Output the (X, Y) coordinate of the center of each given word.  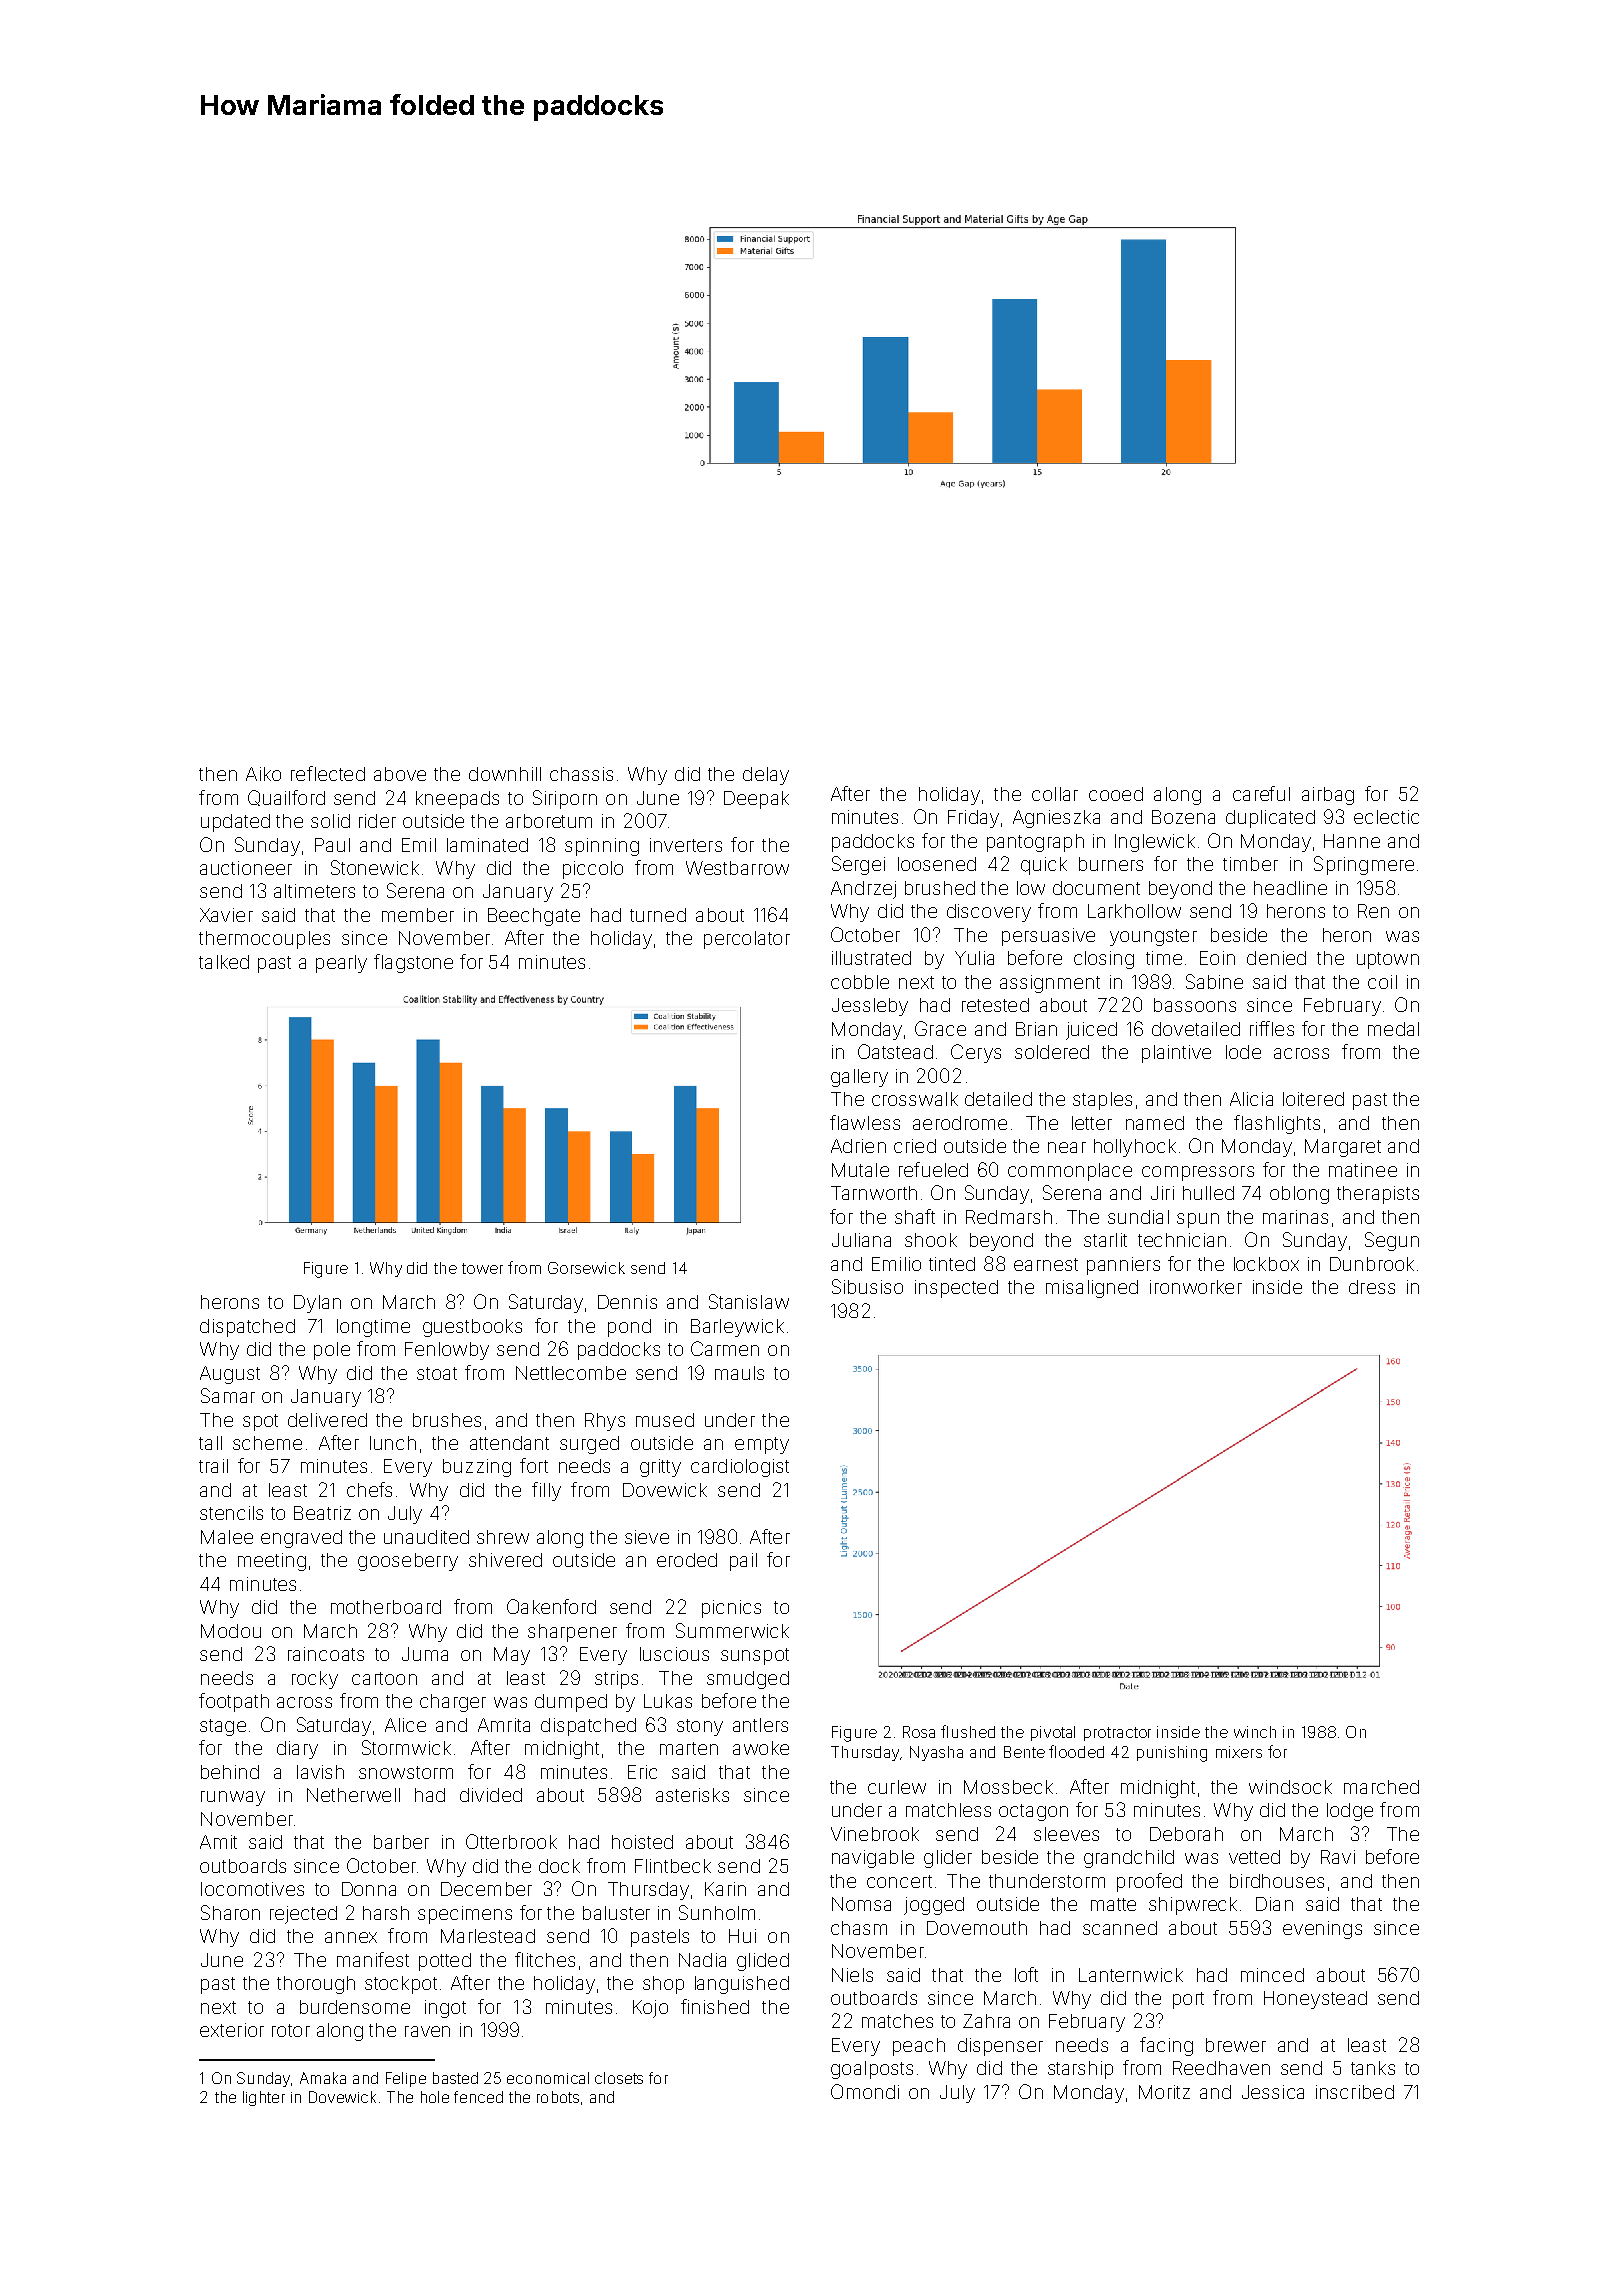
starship (1080, 2070)
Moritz (1164, 2092)
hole (435, 2097)
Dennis (627, 1302)
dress (1372, 1287)
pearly (341, 964)
